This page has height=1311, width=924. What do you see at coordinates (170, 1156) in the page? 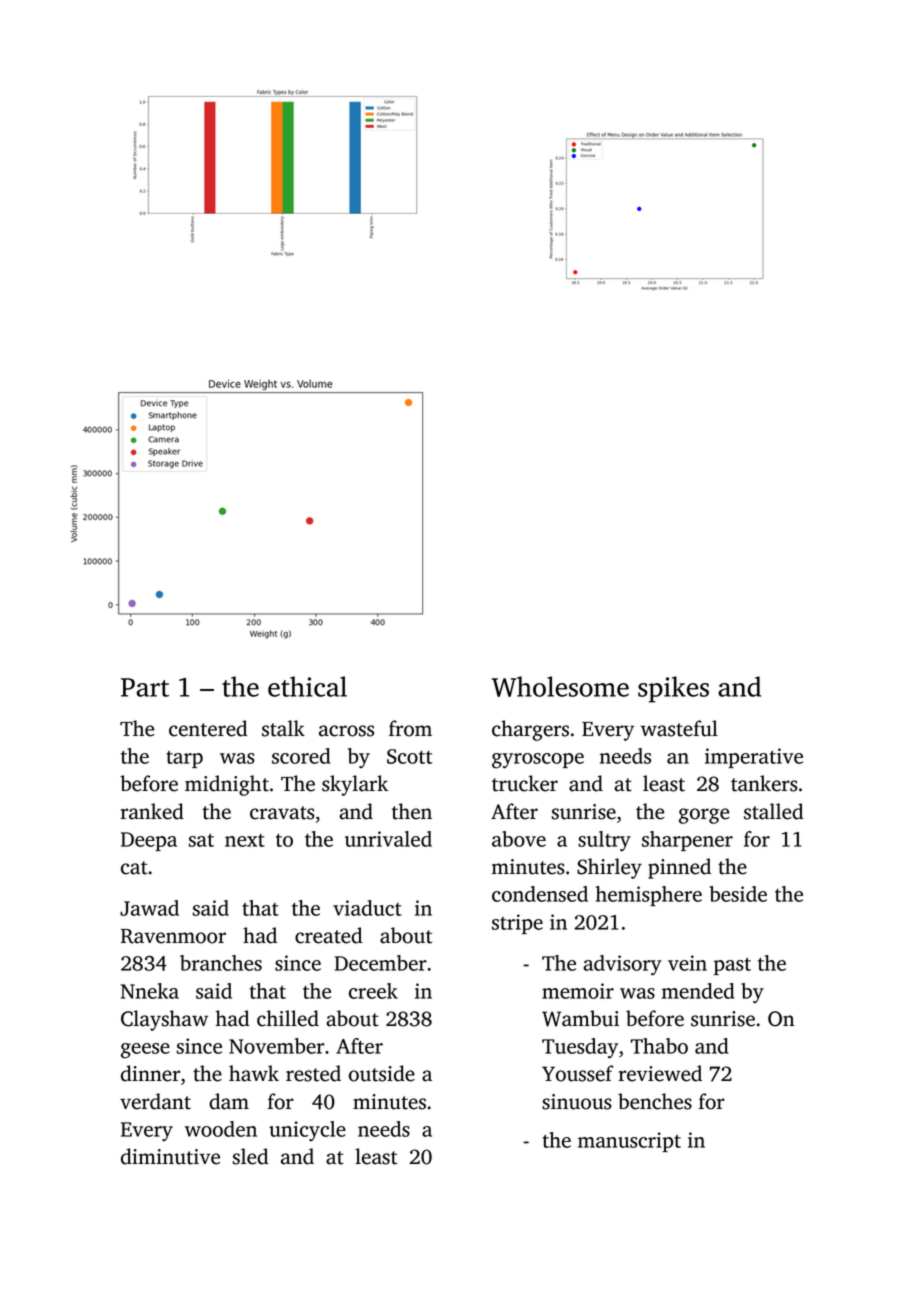
I see `diminutive` at bounding box center [170, 1156].
